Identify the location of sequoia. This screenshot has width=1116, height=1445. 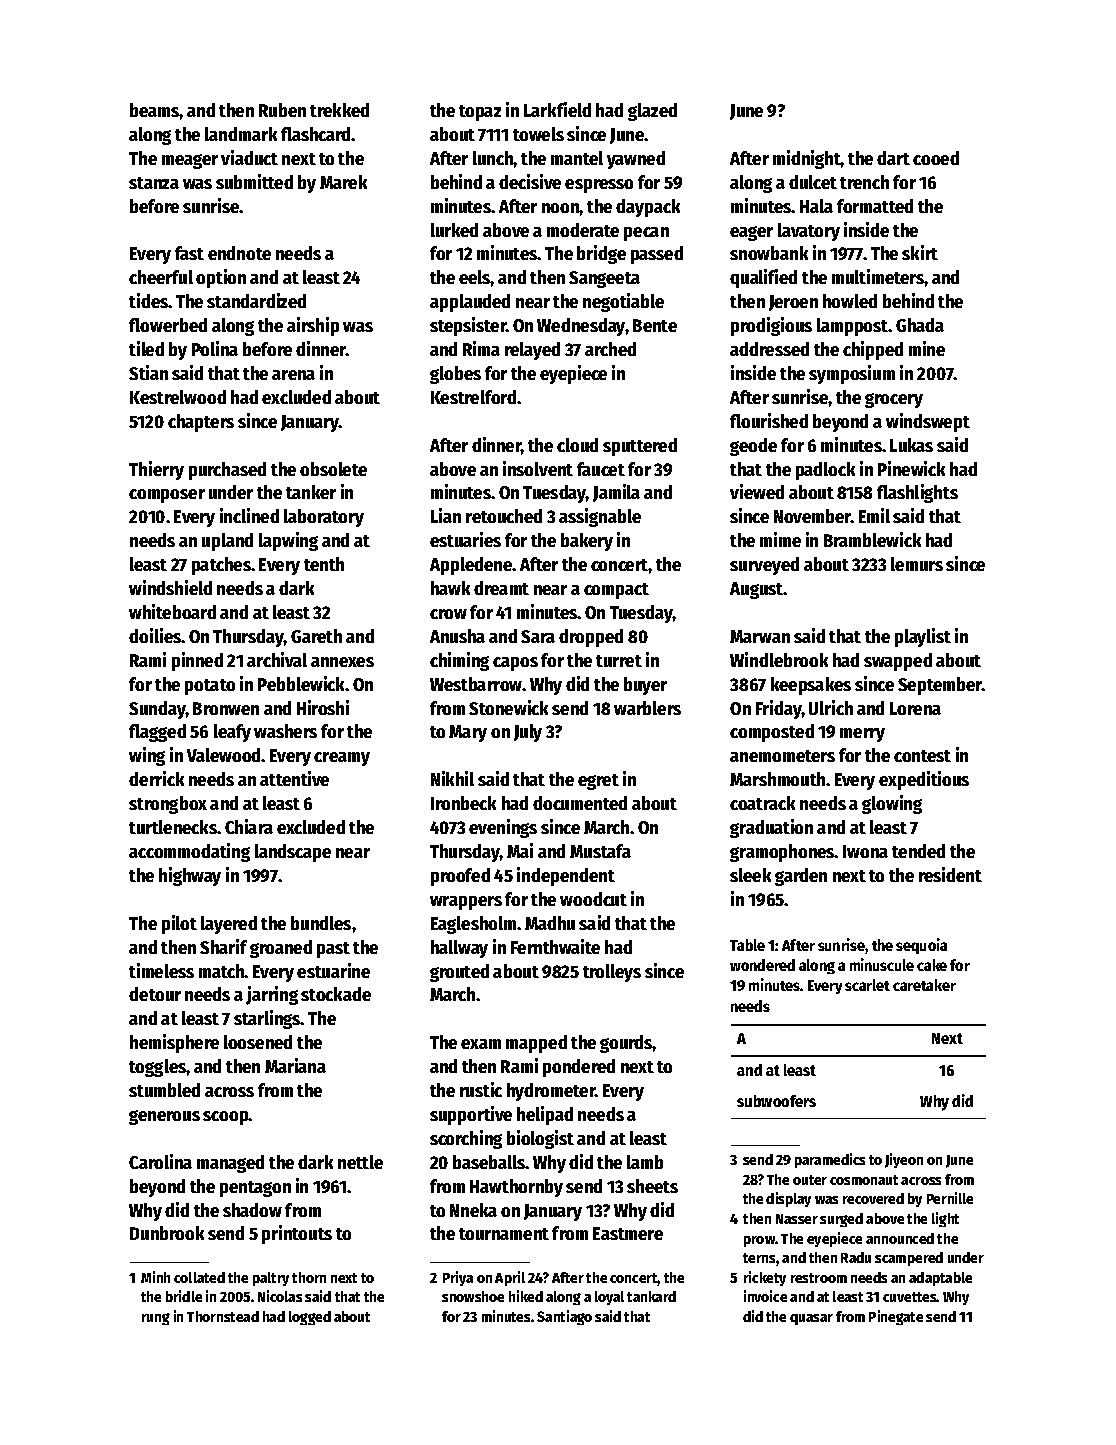
(921, 946).
